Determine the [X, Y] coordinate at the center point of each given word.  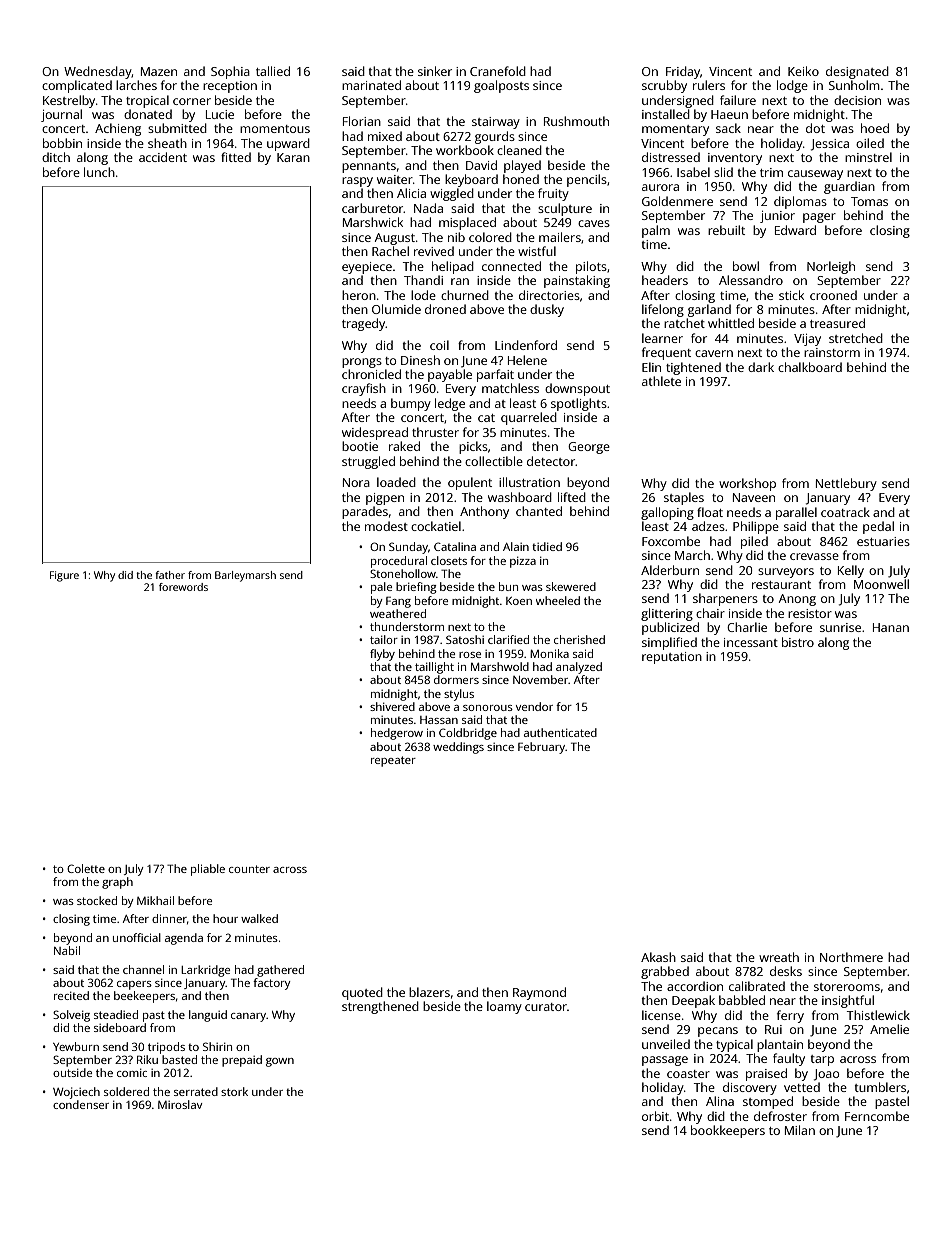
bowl [746, 266]
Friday [683, 72]
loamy [504, 1007]
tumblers [880, 1087]
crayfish [364, 389]
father [170, 575]
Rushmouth [576, 121]
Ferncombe [877, 1116]
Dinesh [420, 360]
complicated [77, 86]
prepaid [242, 1061]
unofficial [137, 937]
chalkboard [810, 367]
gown [280, 1062]
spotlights [579, 404]
